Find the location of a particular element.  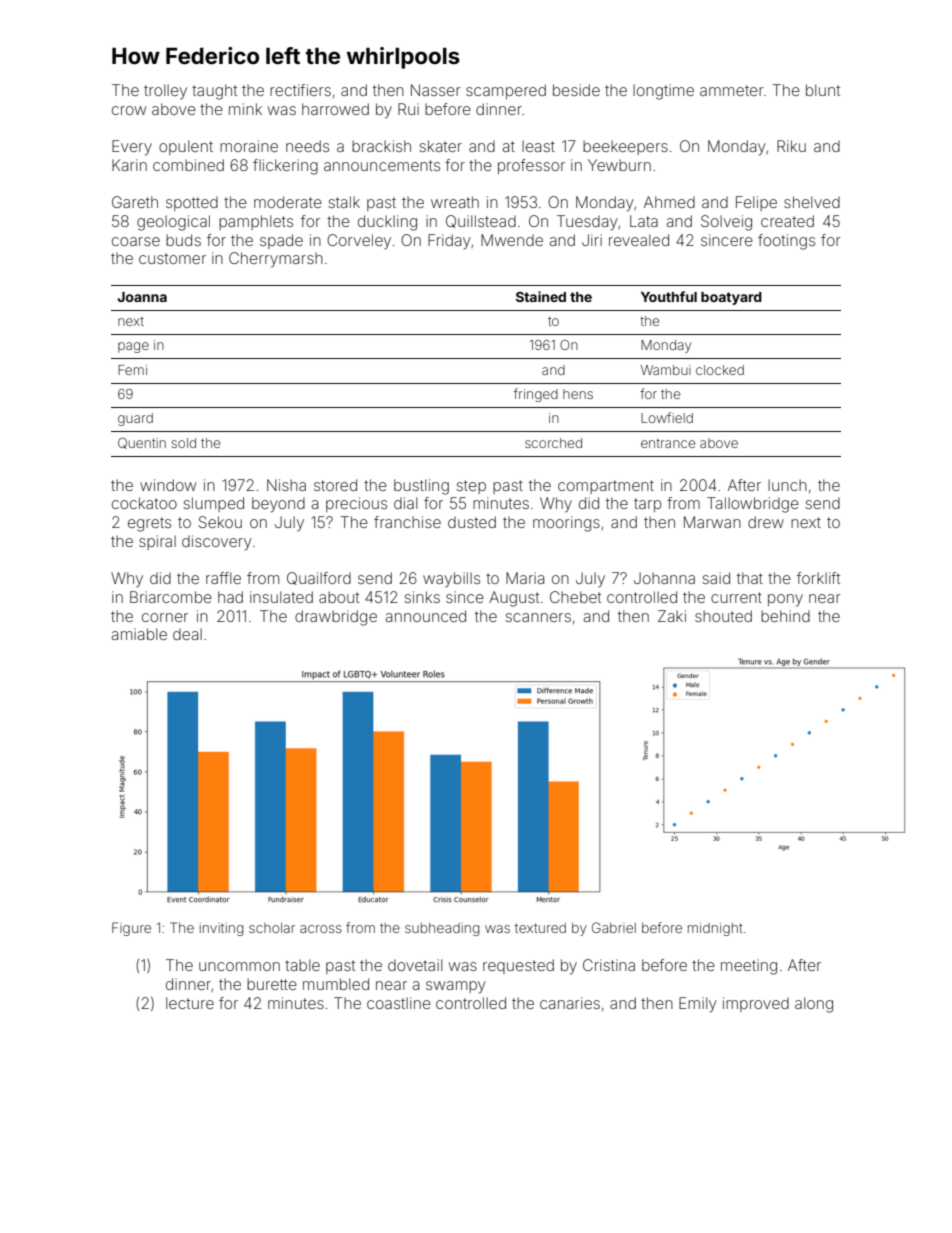

Nasser is located at coordinates (436, 90).
